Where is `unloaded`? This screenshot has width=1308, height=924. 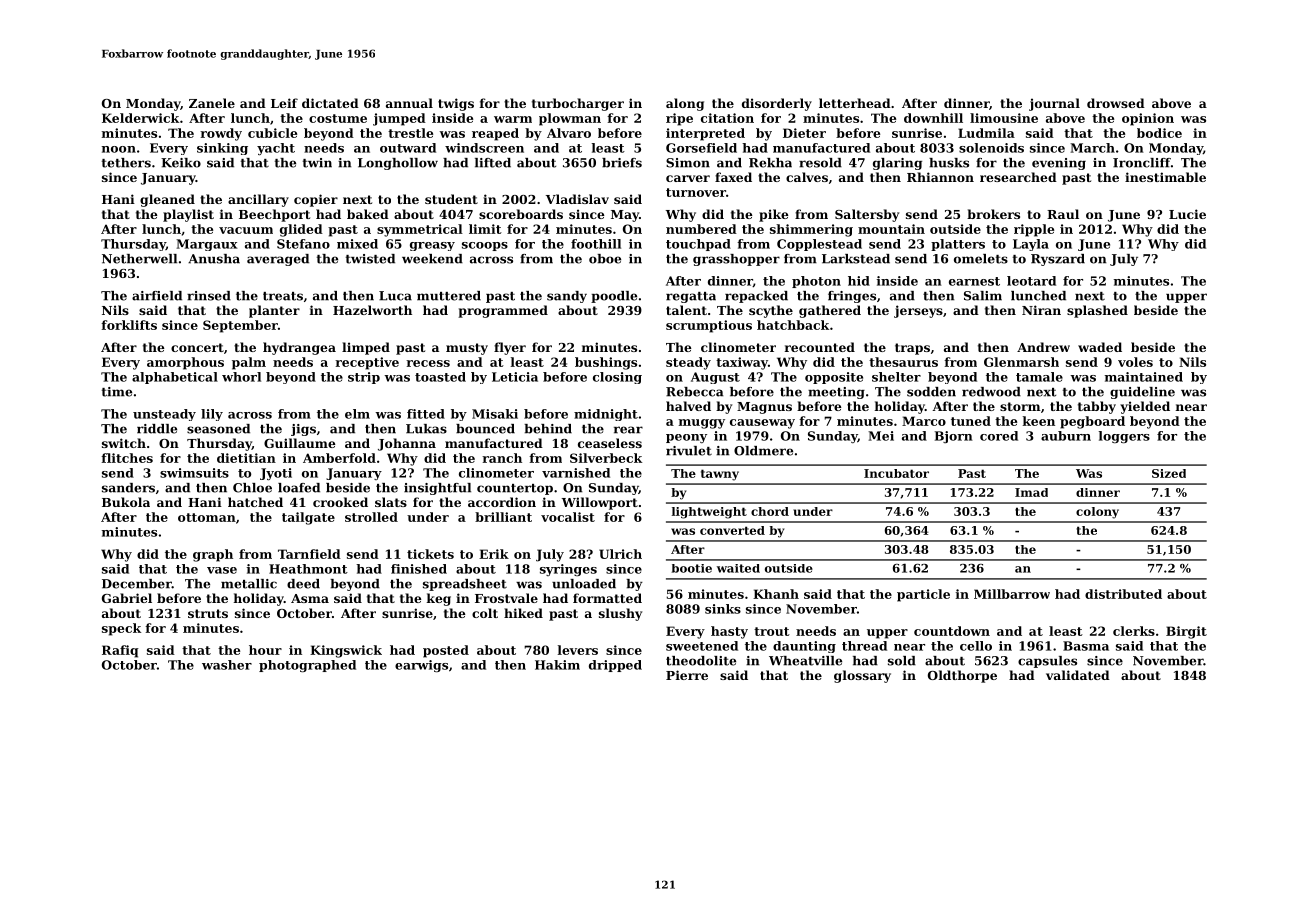
unloaded is located at coordinates (584, 584).
